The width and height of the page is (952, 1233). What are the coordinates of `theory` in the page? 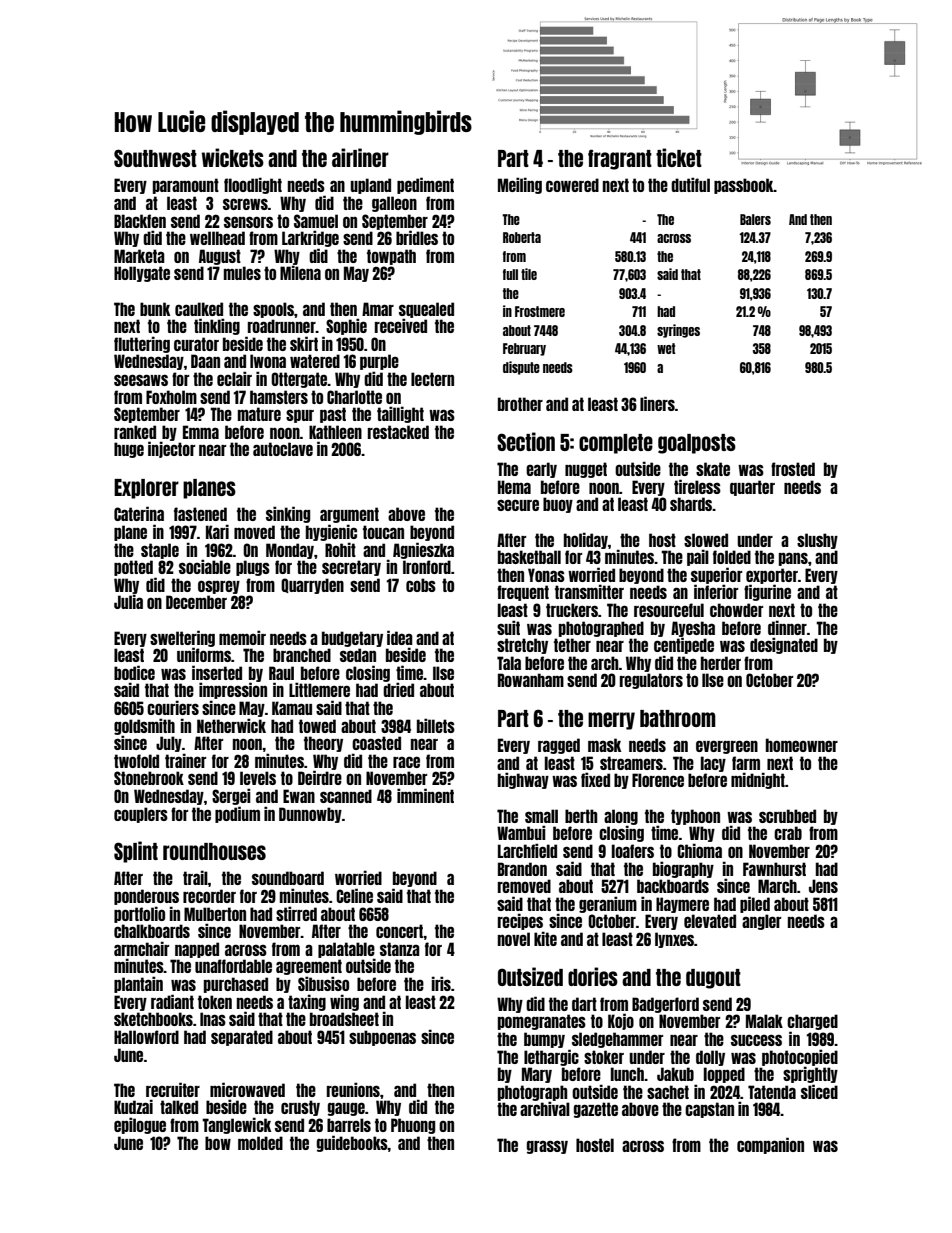 It's located at (323, 744).
